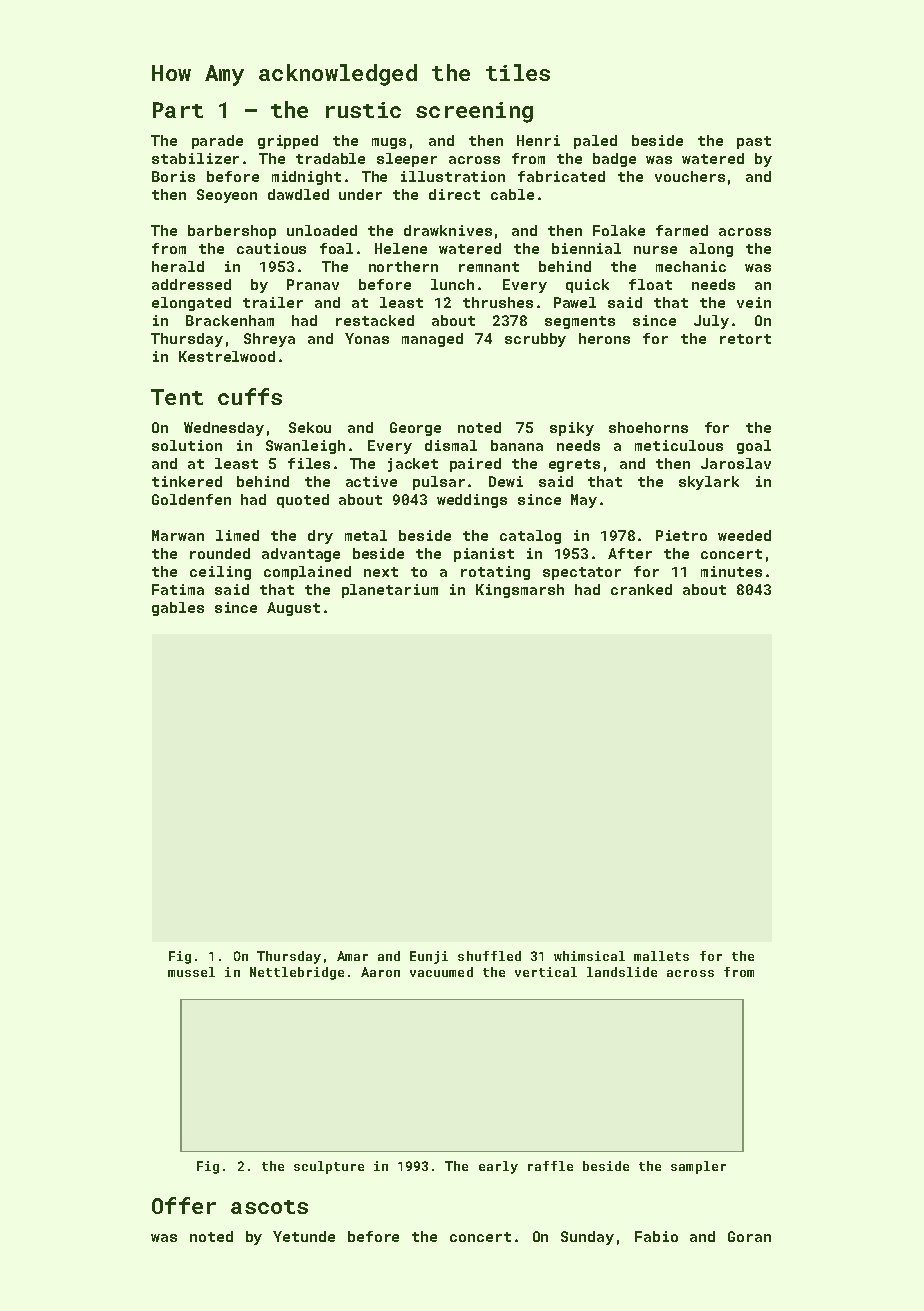 The width and height of the screenshot is (924, 1311). What do you see at coordinates (191, 284) in the screenshot?
I see `addressed` at bounding box center [191, 284].
